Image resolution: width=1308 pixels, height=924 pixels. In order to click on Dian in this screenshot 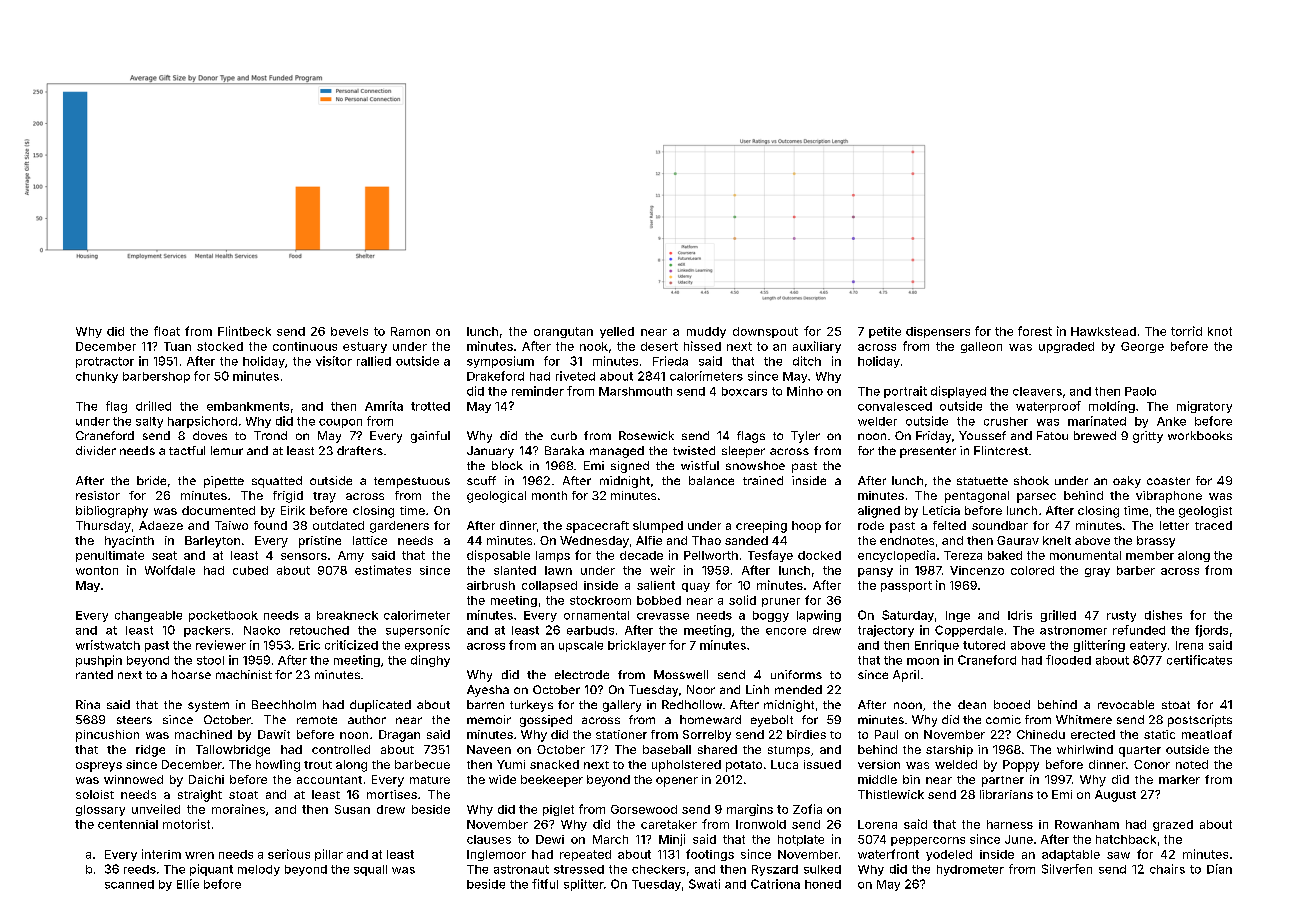, I will do `click(1219, 869)`.
